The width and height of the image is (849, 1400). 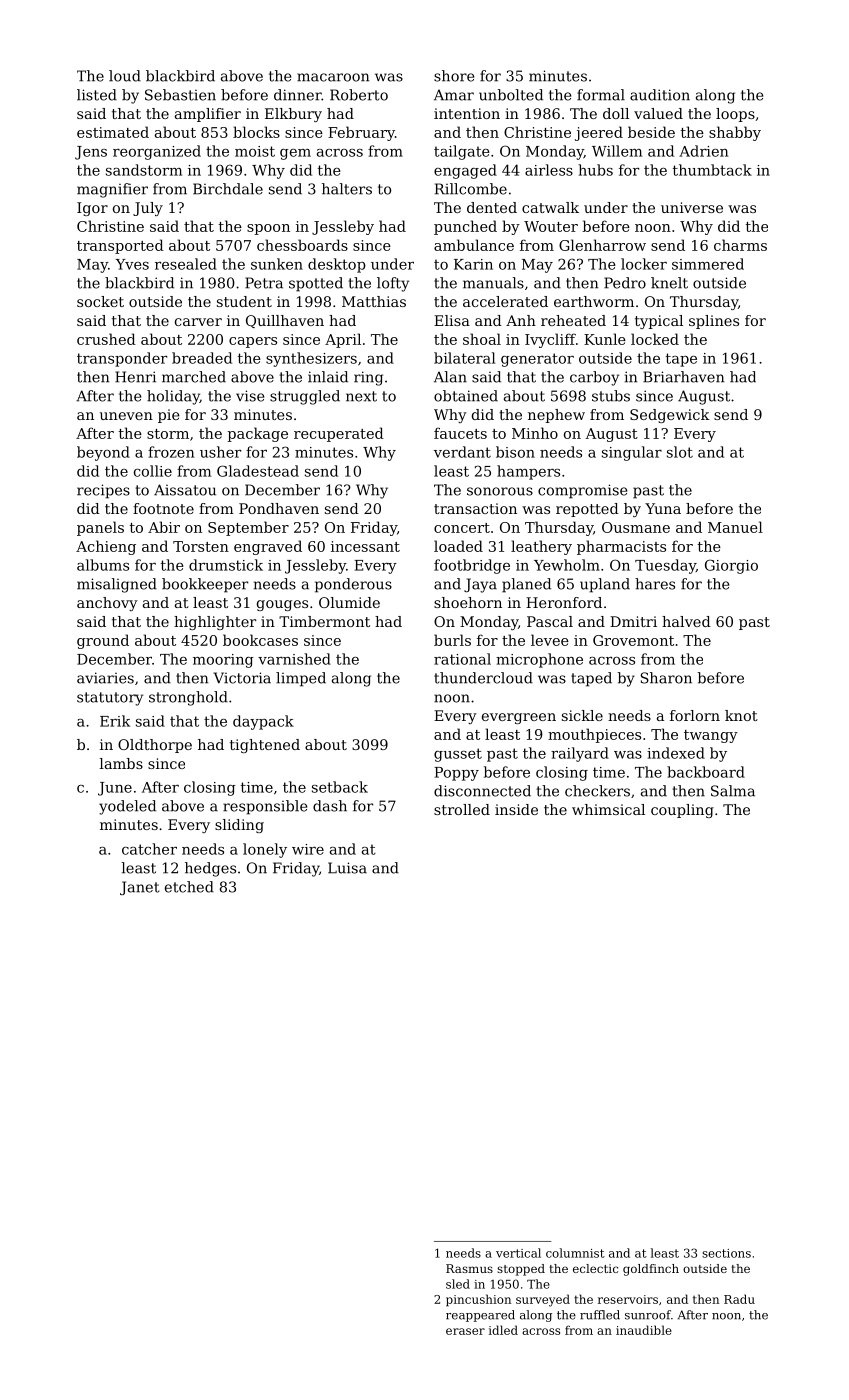 I want to click on resealed, so click(x=186, y=264).
